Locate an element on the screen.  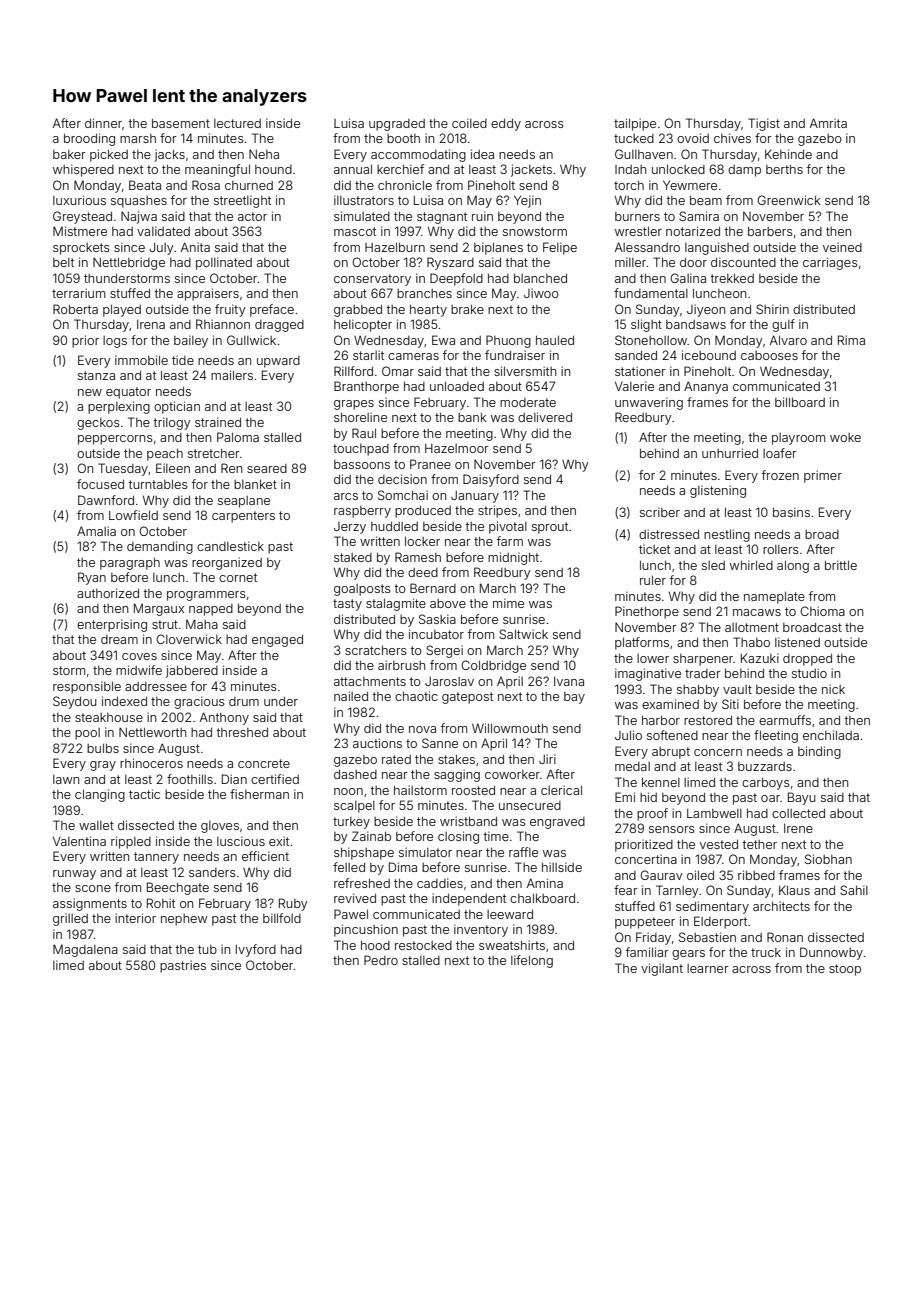
stoop is located at coordinates (845, 970).
